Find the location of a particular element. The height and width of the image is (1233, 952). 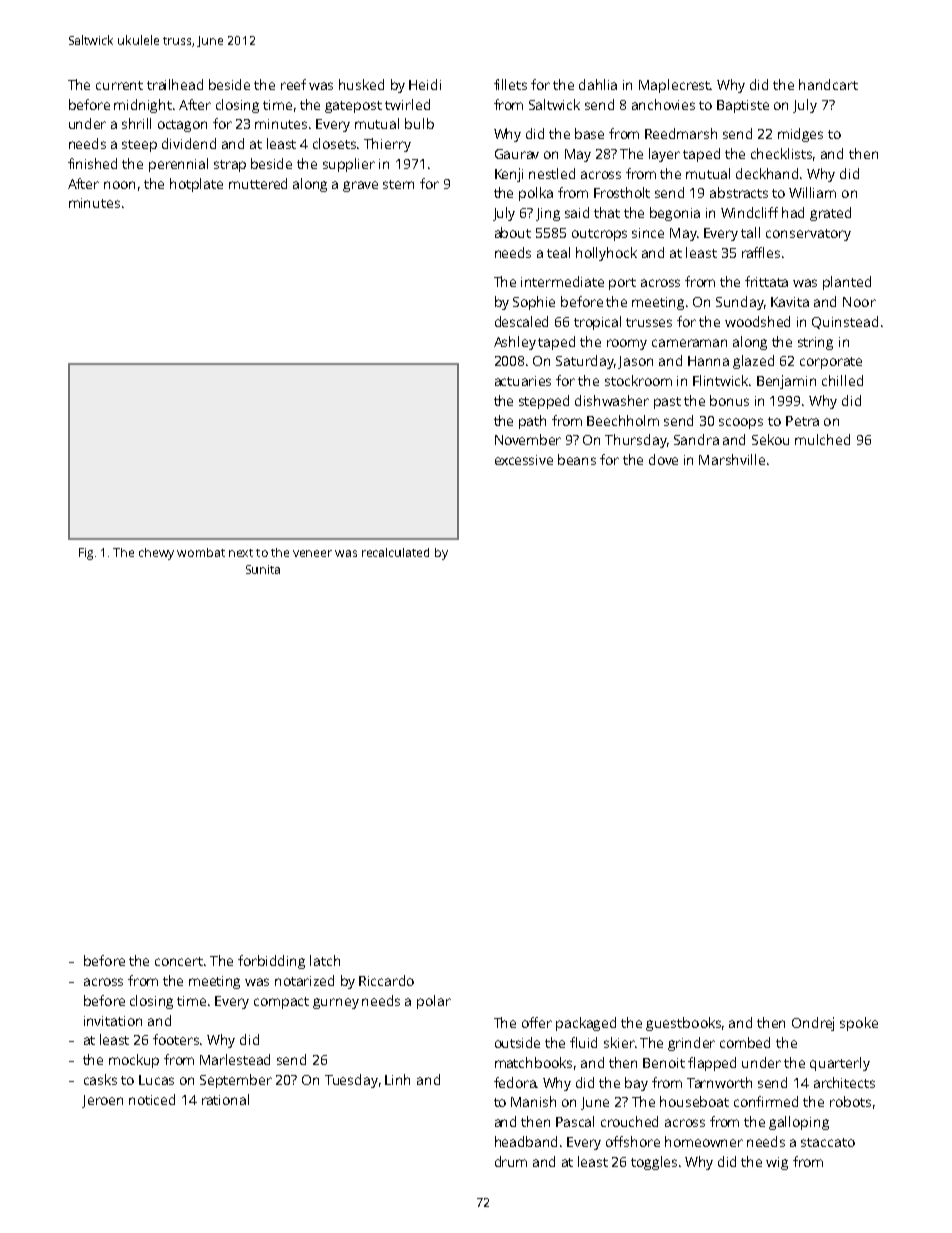

muttered is located at coordinates (258, 183).
